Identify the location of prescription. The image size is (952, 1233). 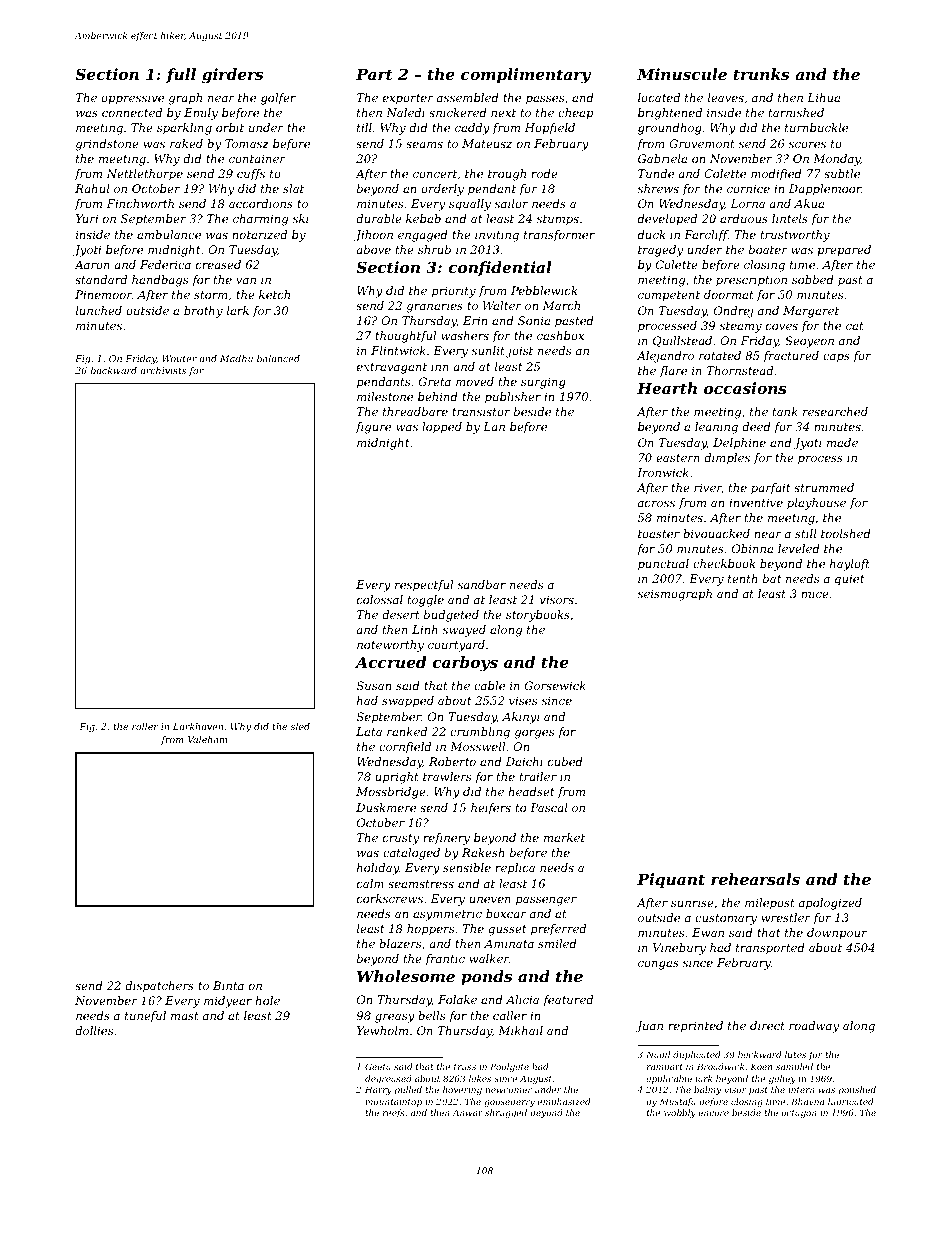
(751, 281).
